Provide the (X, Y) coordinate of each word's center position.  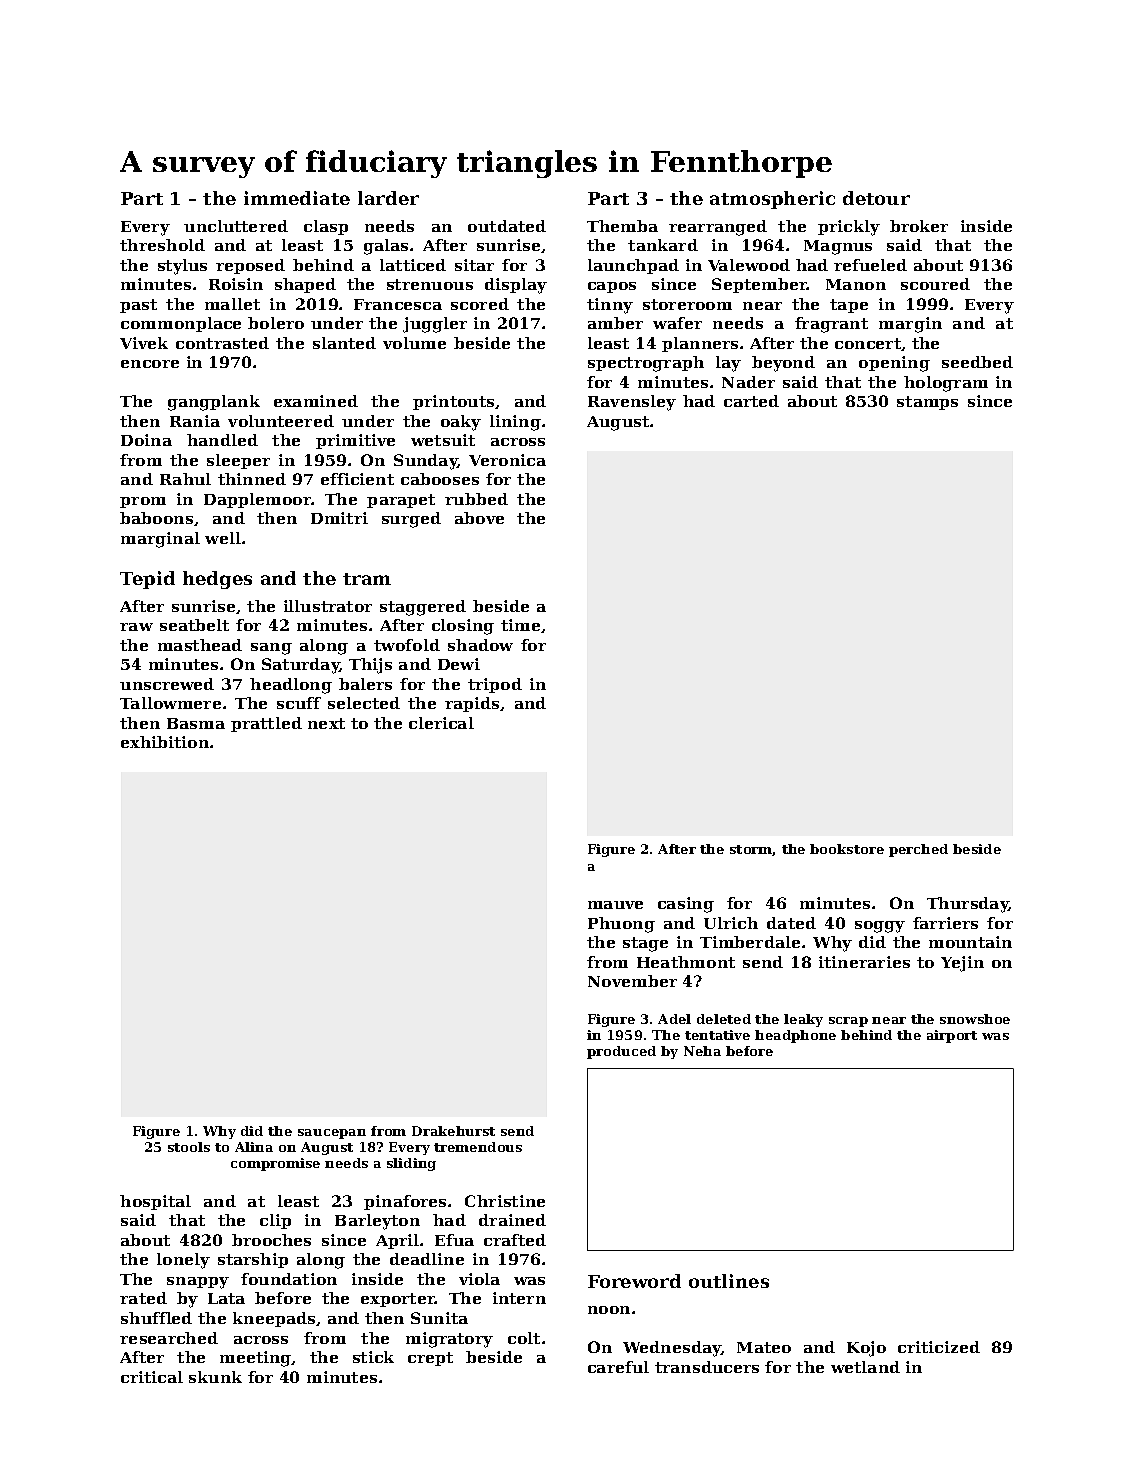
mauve (615, 905)
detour (876, 198)
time (520, 625)
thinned (252, 479)
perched (918, 850)
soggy (880, 927)
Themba (622, 226)
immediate (297, 198)
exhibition (165, 742)
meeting (256, 1359)
